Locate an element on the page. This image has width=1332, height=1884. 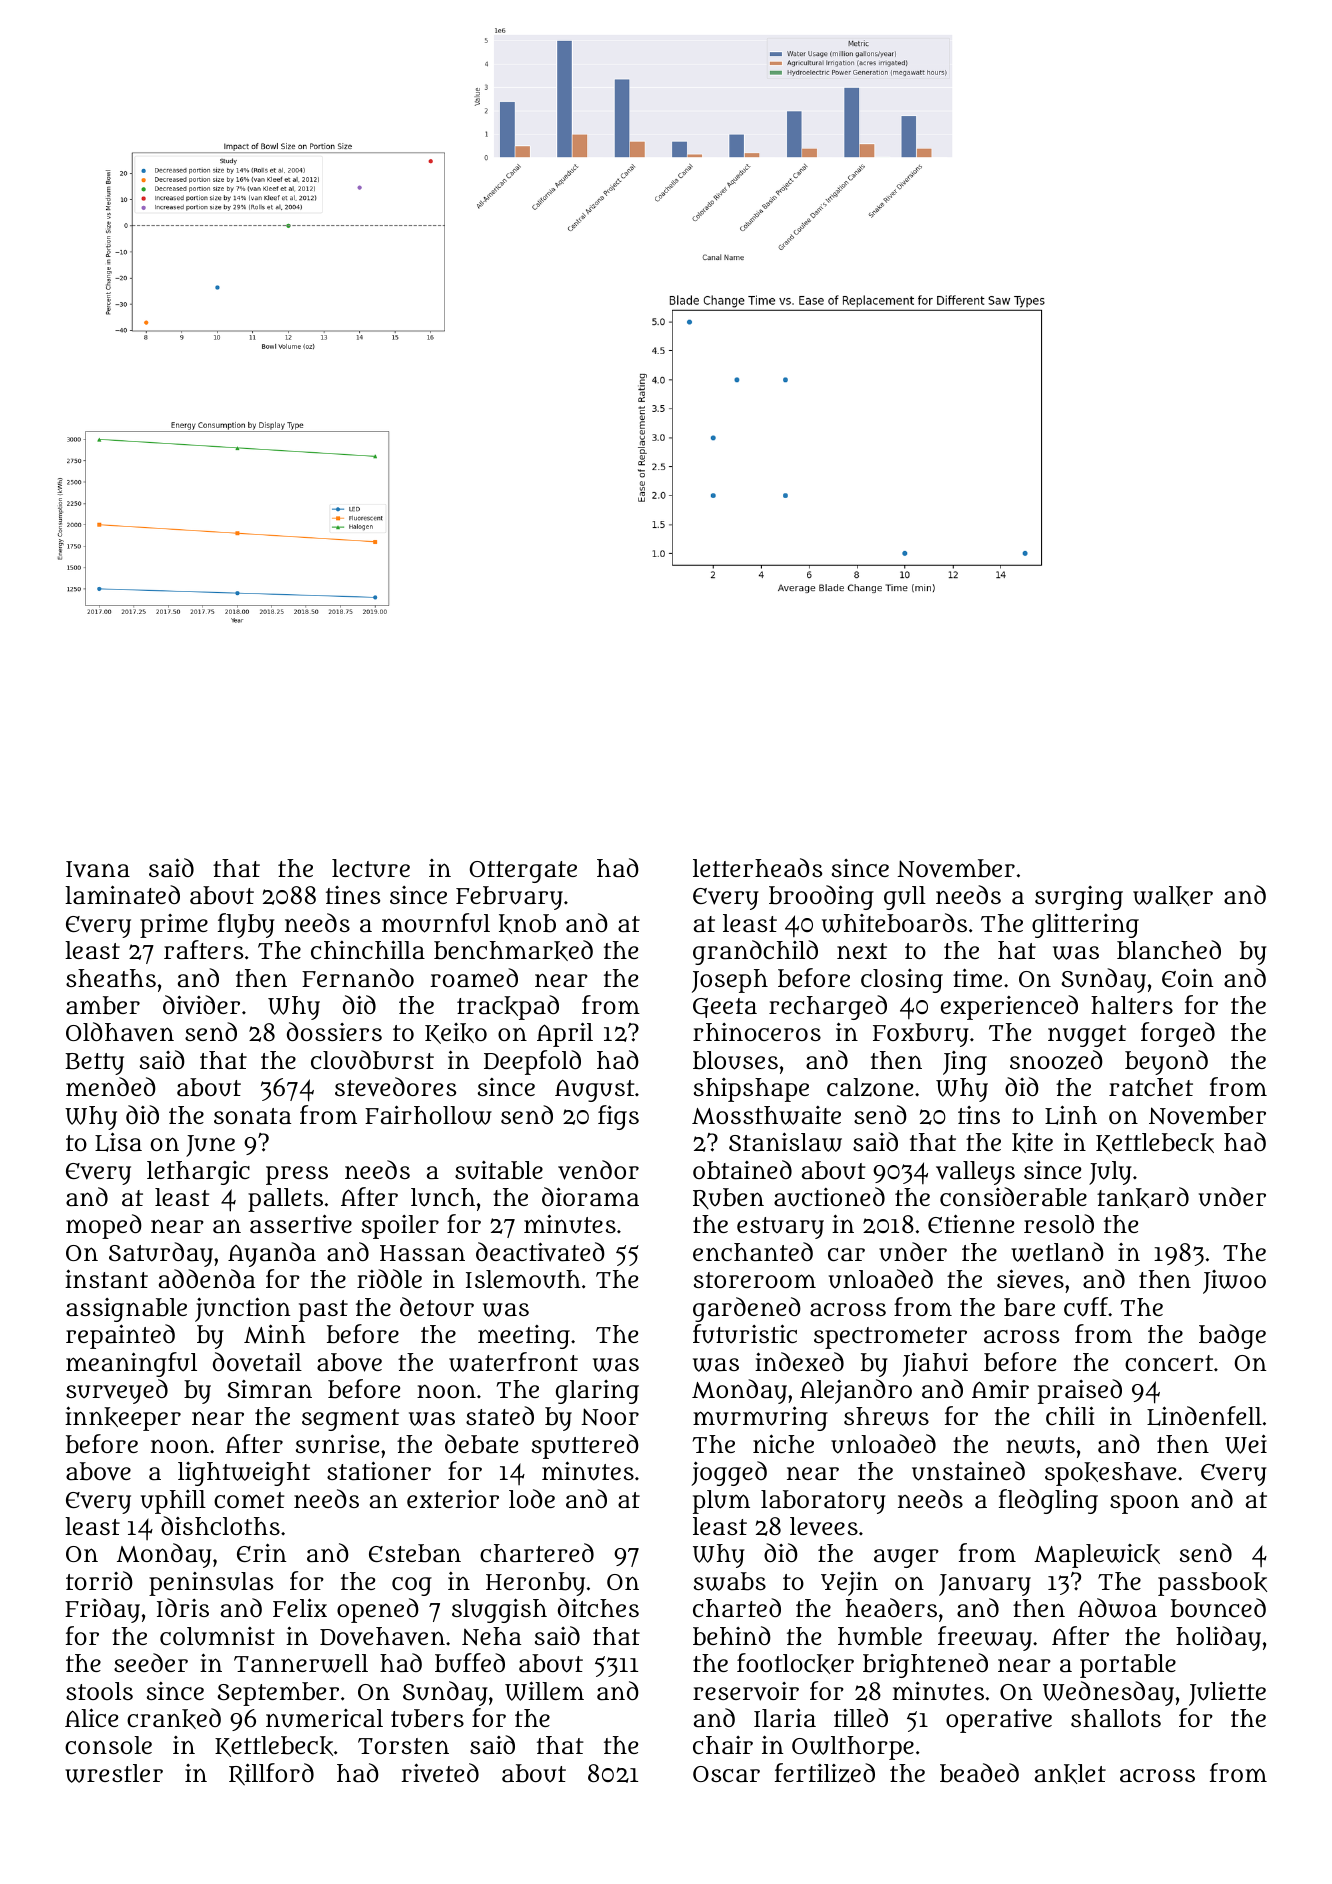
Lisa is located at coordinates (118, 1142).
